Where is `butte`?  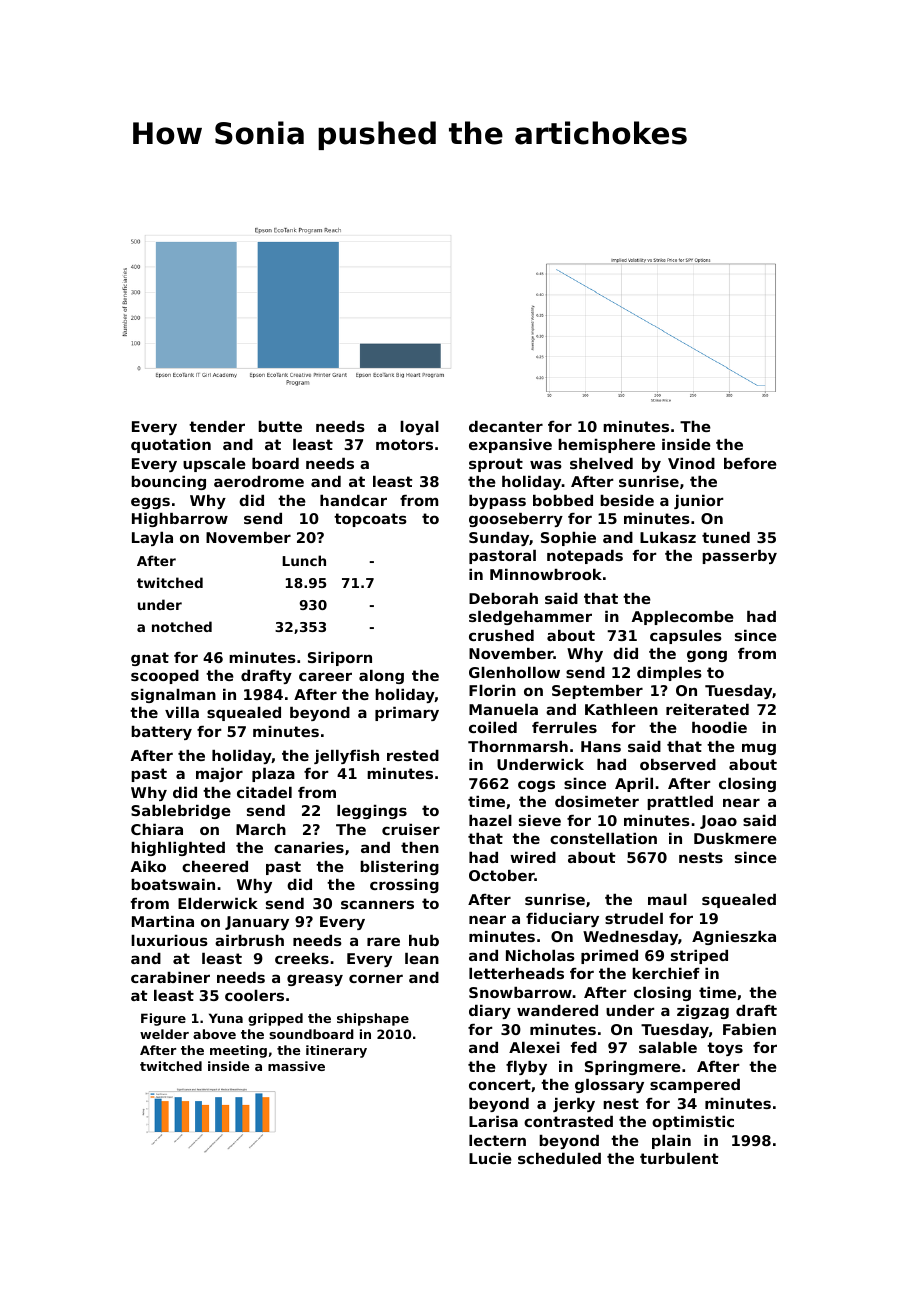 butte is located at coordinates (280, 426).
